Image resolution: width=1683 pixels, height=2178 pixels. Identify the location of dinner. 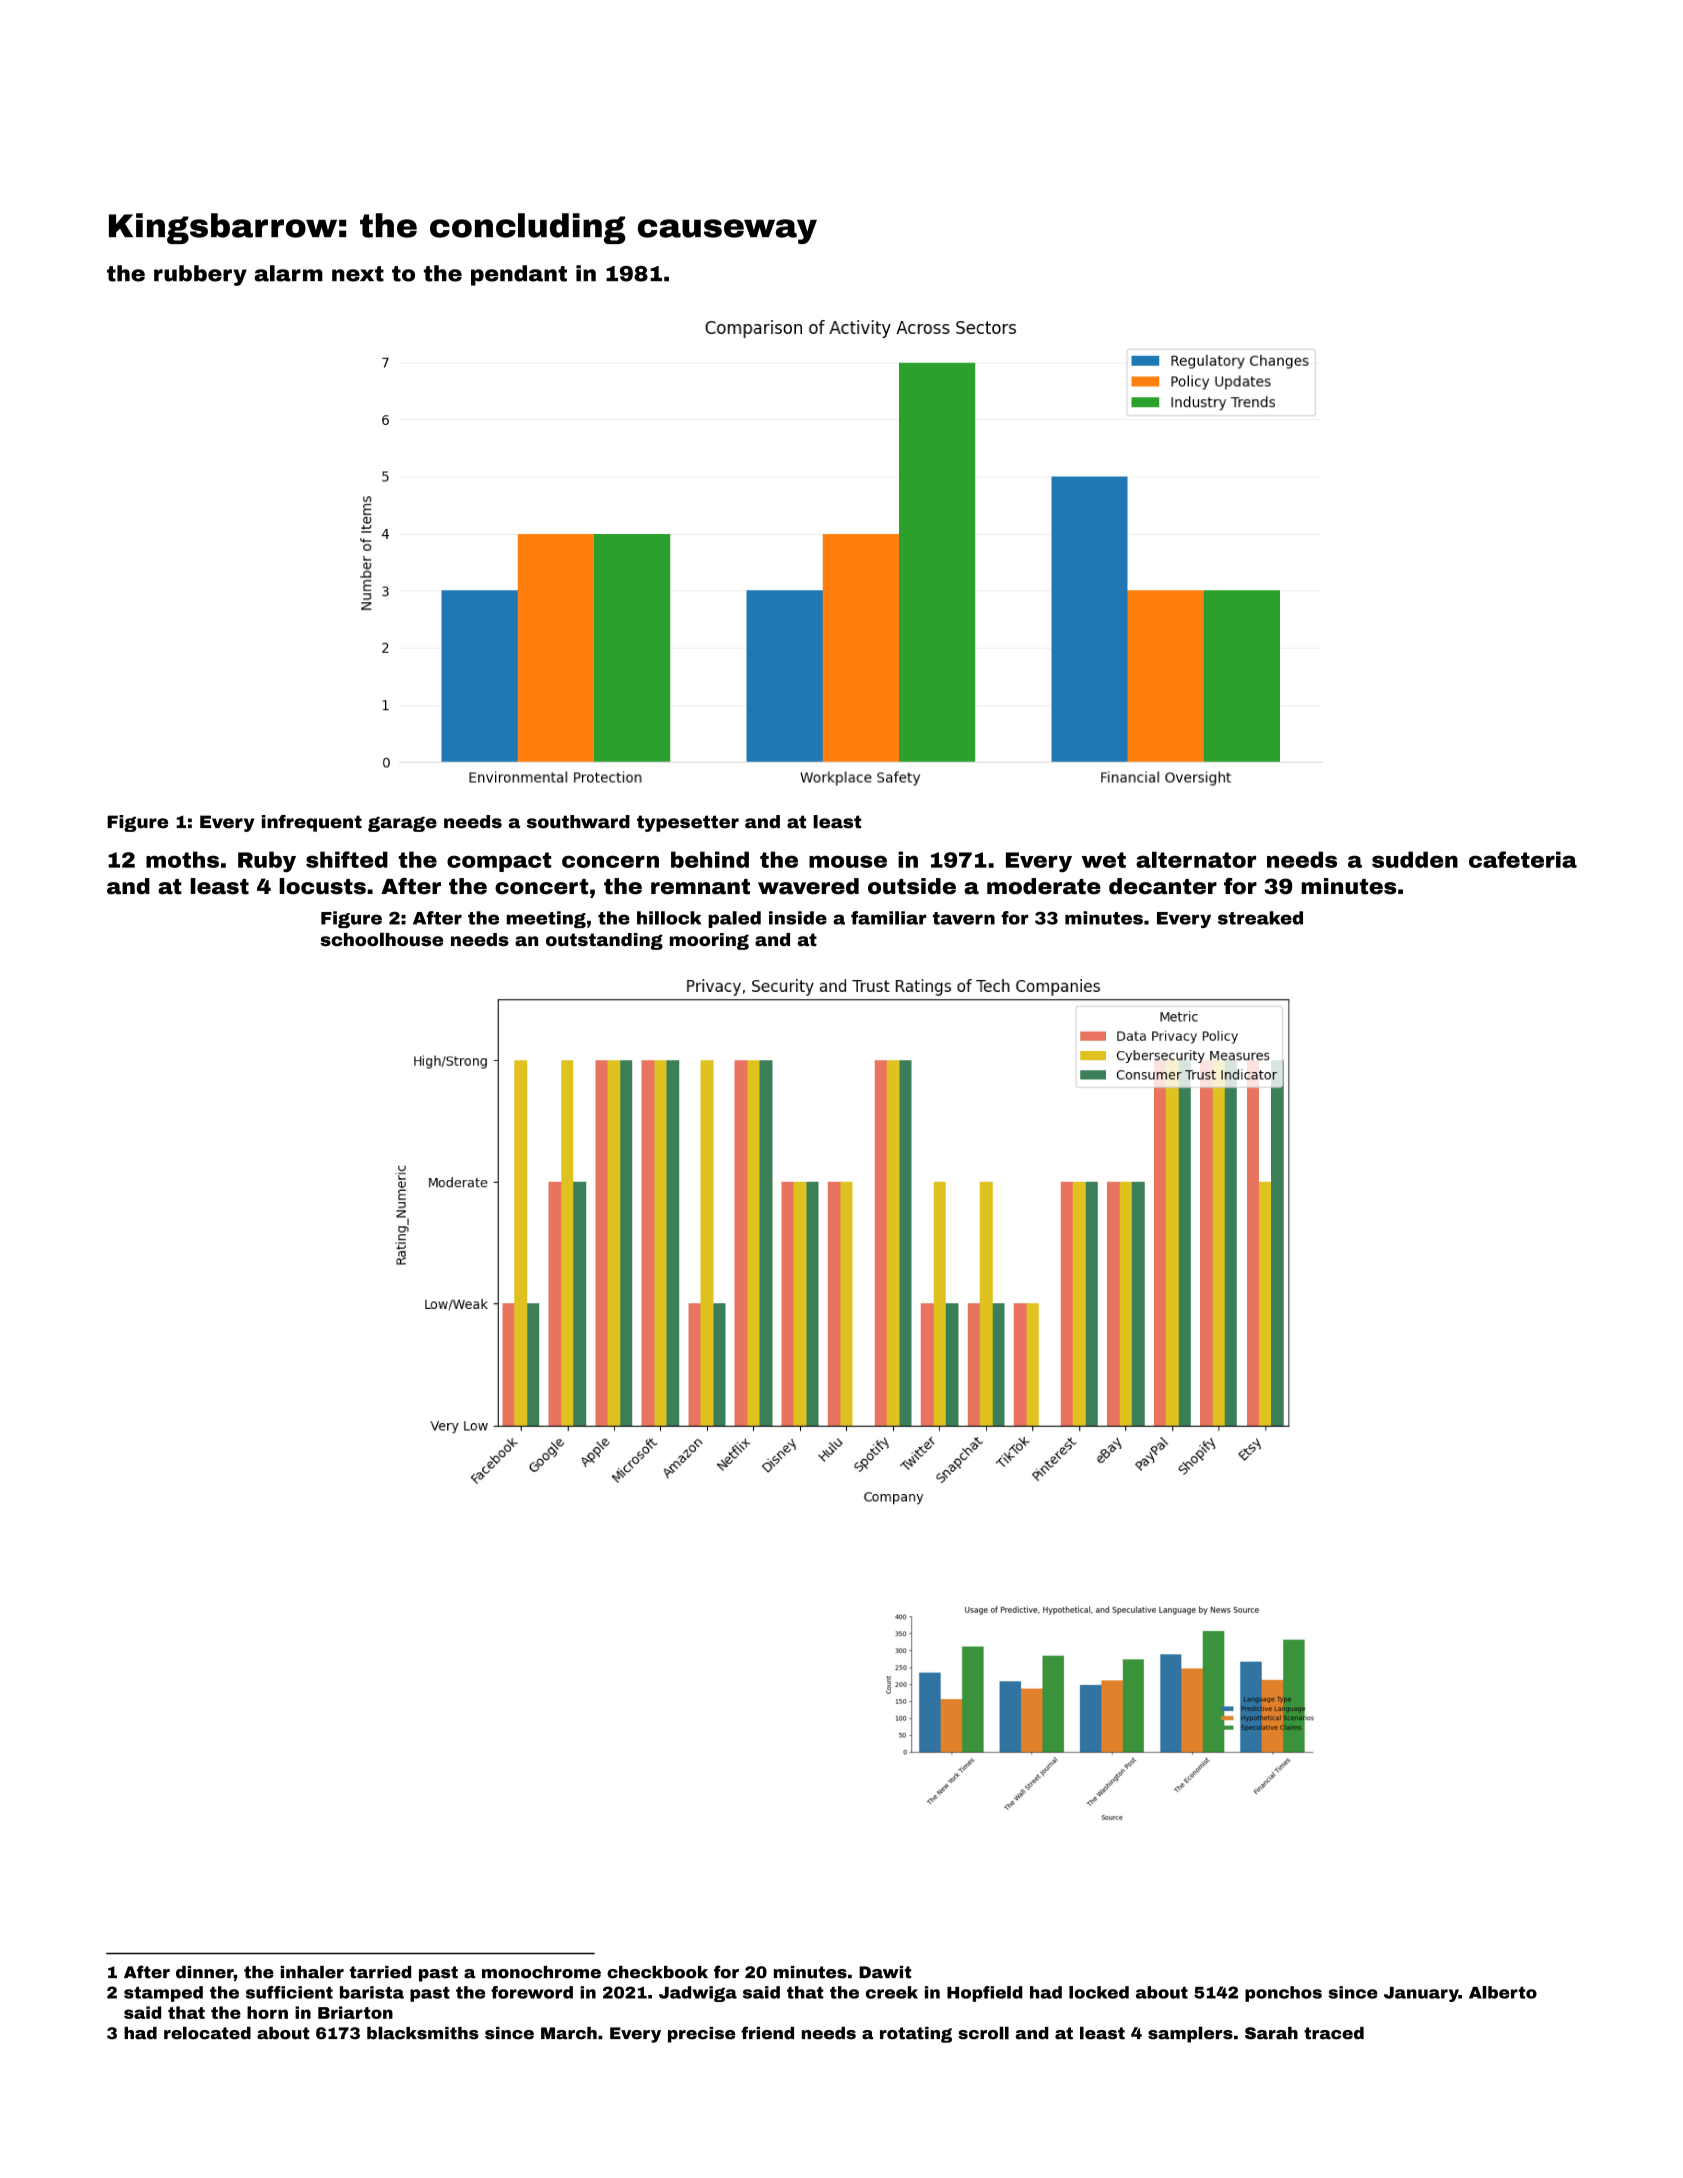
(205, 1972).
